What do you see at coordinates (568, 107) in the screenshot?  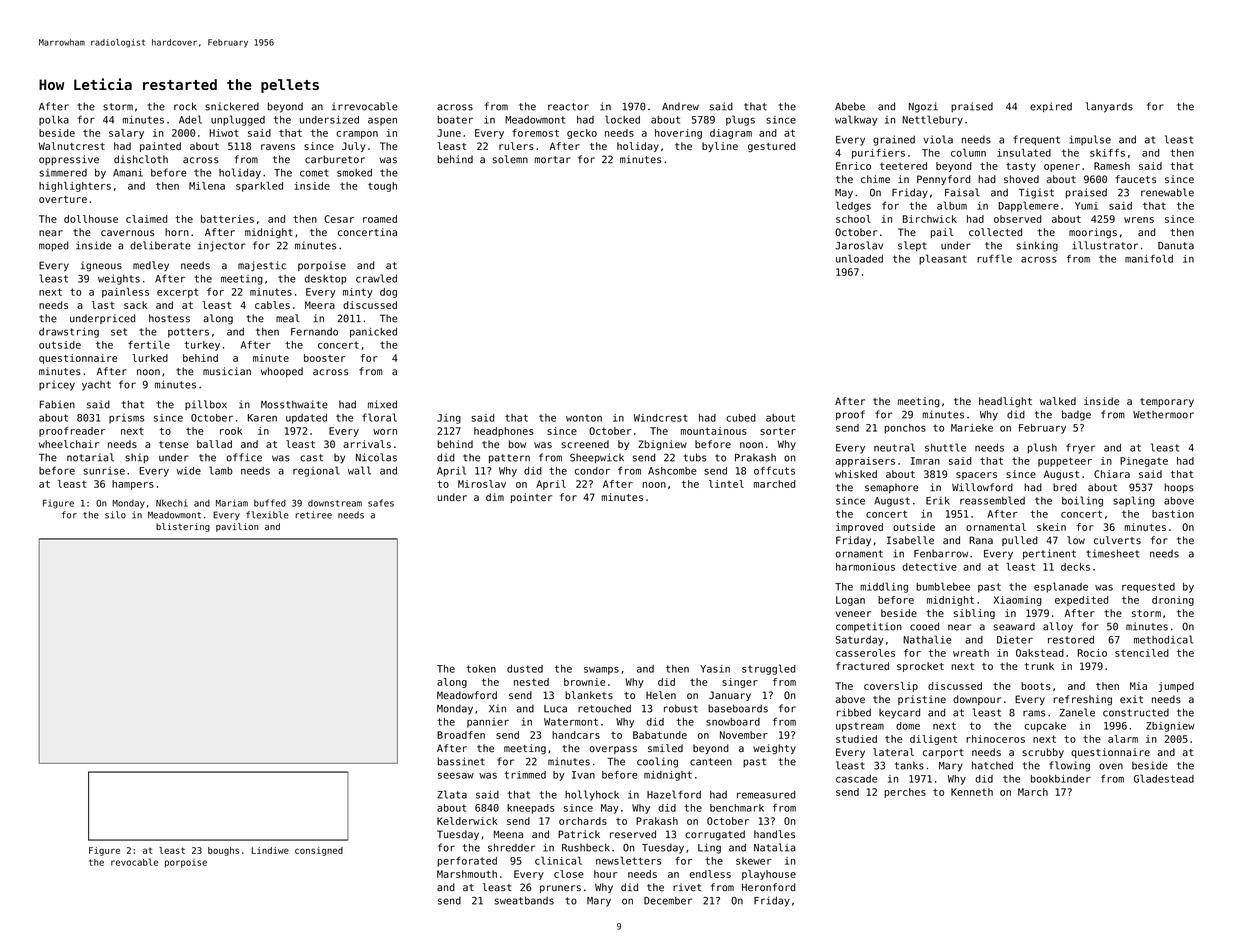 I see `reactor` at bounding box center [568, 107].
